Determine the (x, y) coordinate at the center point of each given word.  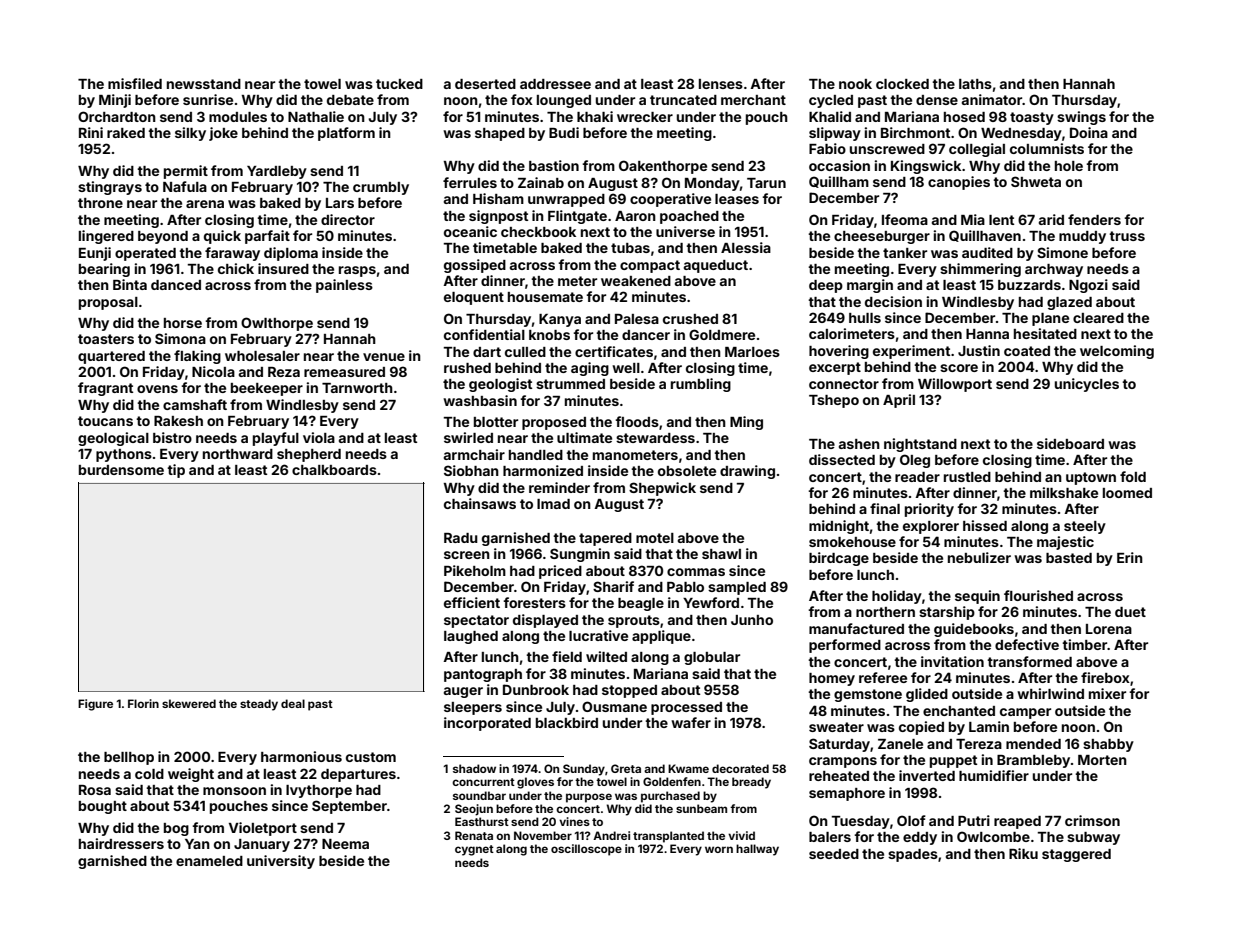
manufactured (856, 628)
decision (893, 301)
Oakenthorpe (663, 167)
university (281, 862)
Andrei (611, 835)
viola (319, 437)
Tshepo (834, 401)
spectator (476, 621)
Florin (143, 703)
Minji (115, 101)
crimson (1092, 820)
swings (1081, 118)
